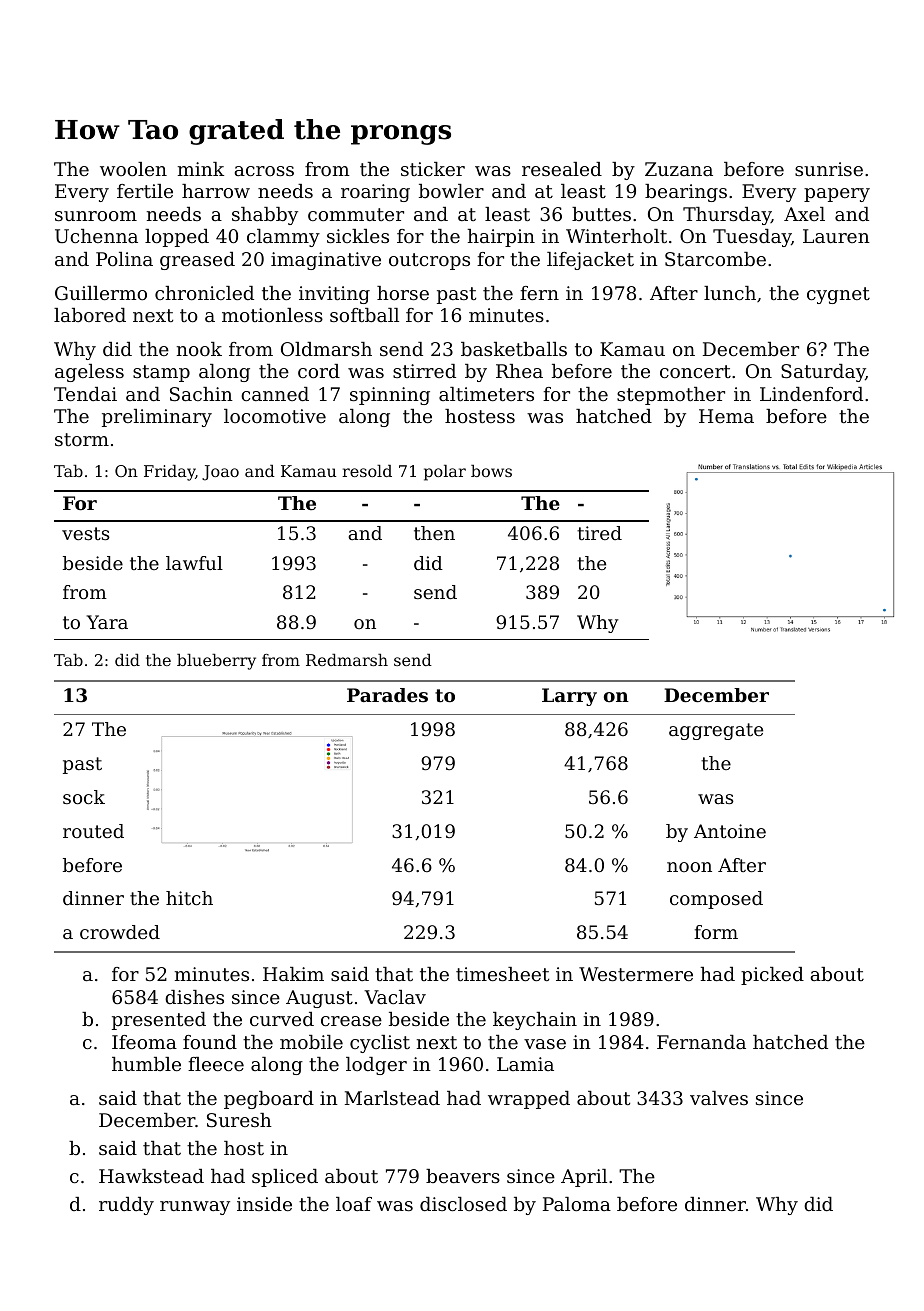 This screenshot has width=924, height=1311. Describe the element at coordinates (367, 471) in the screenshot. I see `resold` at that location.
